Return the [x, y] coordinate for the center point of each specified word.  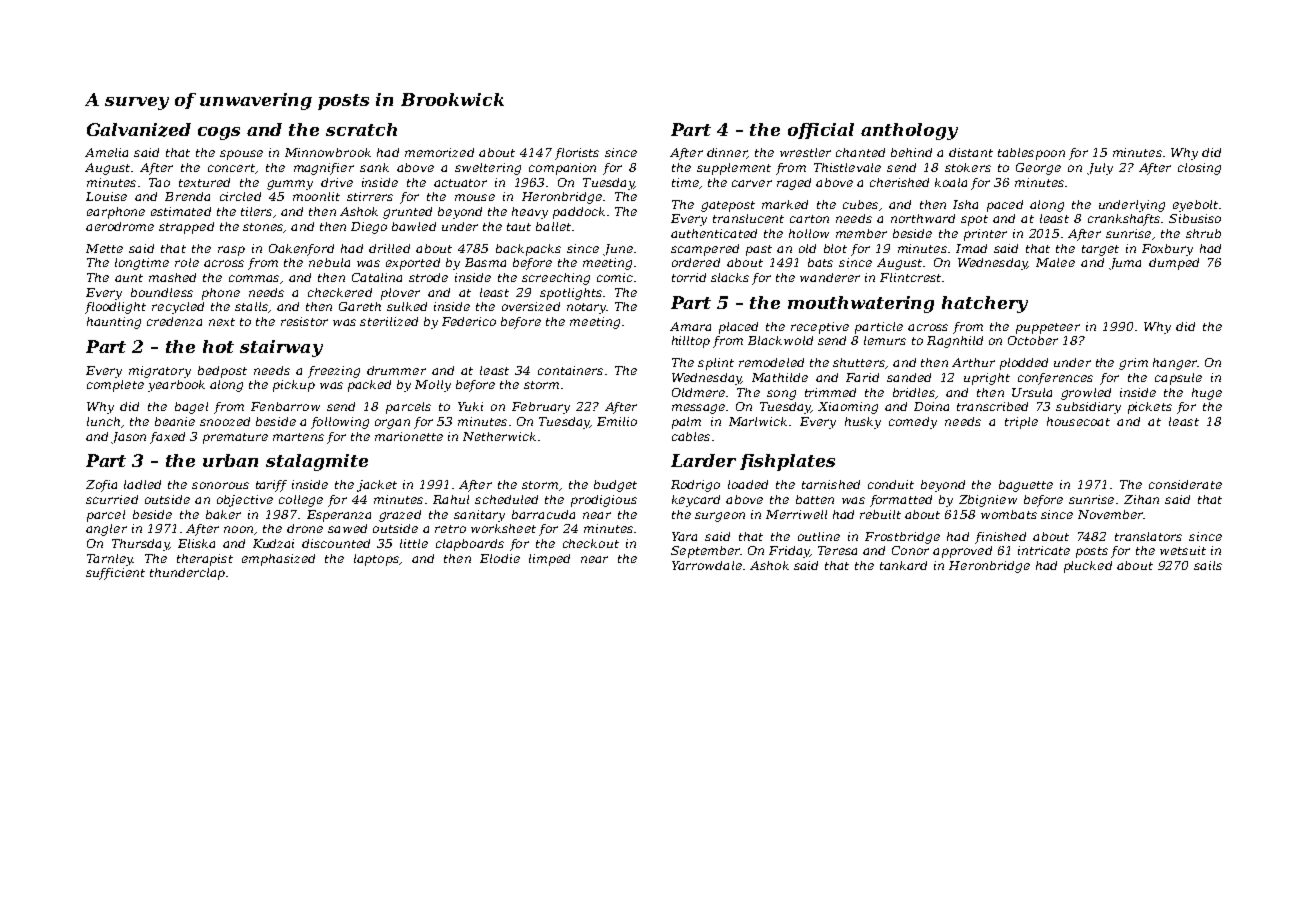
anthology [909, 131]
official [821, 131]
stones [263, 227]
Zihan [1141, 499]
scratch [361, 129]
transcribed [992, 406]
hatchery [985, 304]
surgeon [720, 517]
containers [570, 370]
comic [615, 277]
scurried [112, 499]
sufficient [115, 574]
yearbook [176, 386]
